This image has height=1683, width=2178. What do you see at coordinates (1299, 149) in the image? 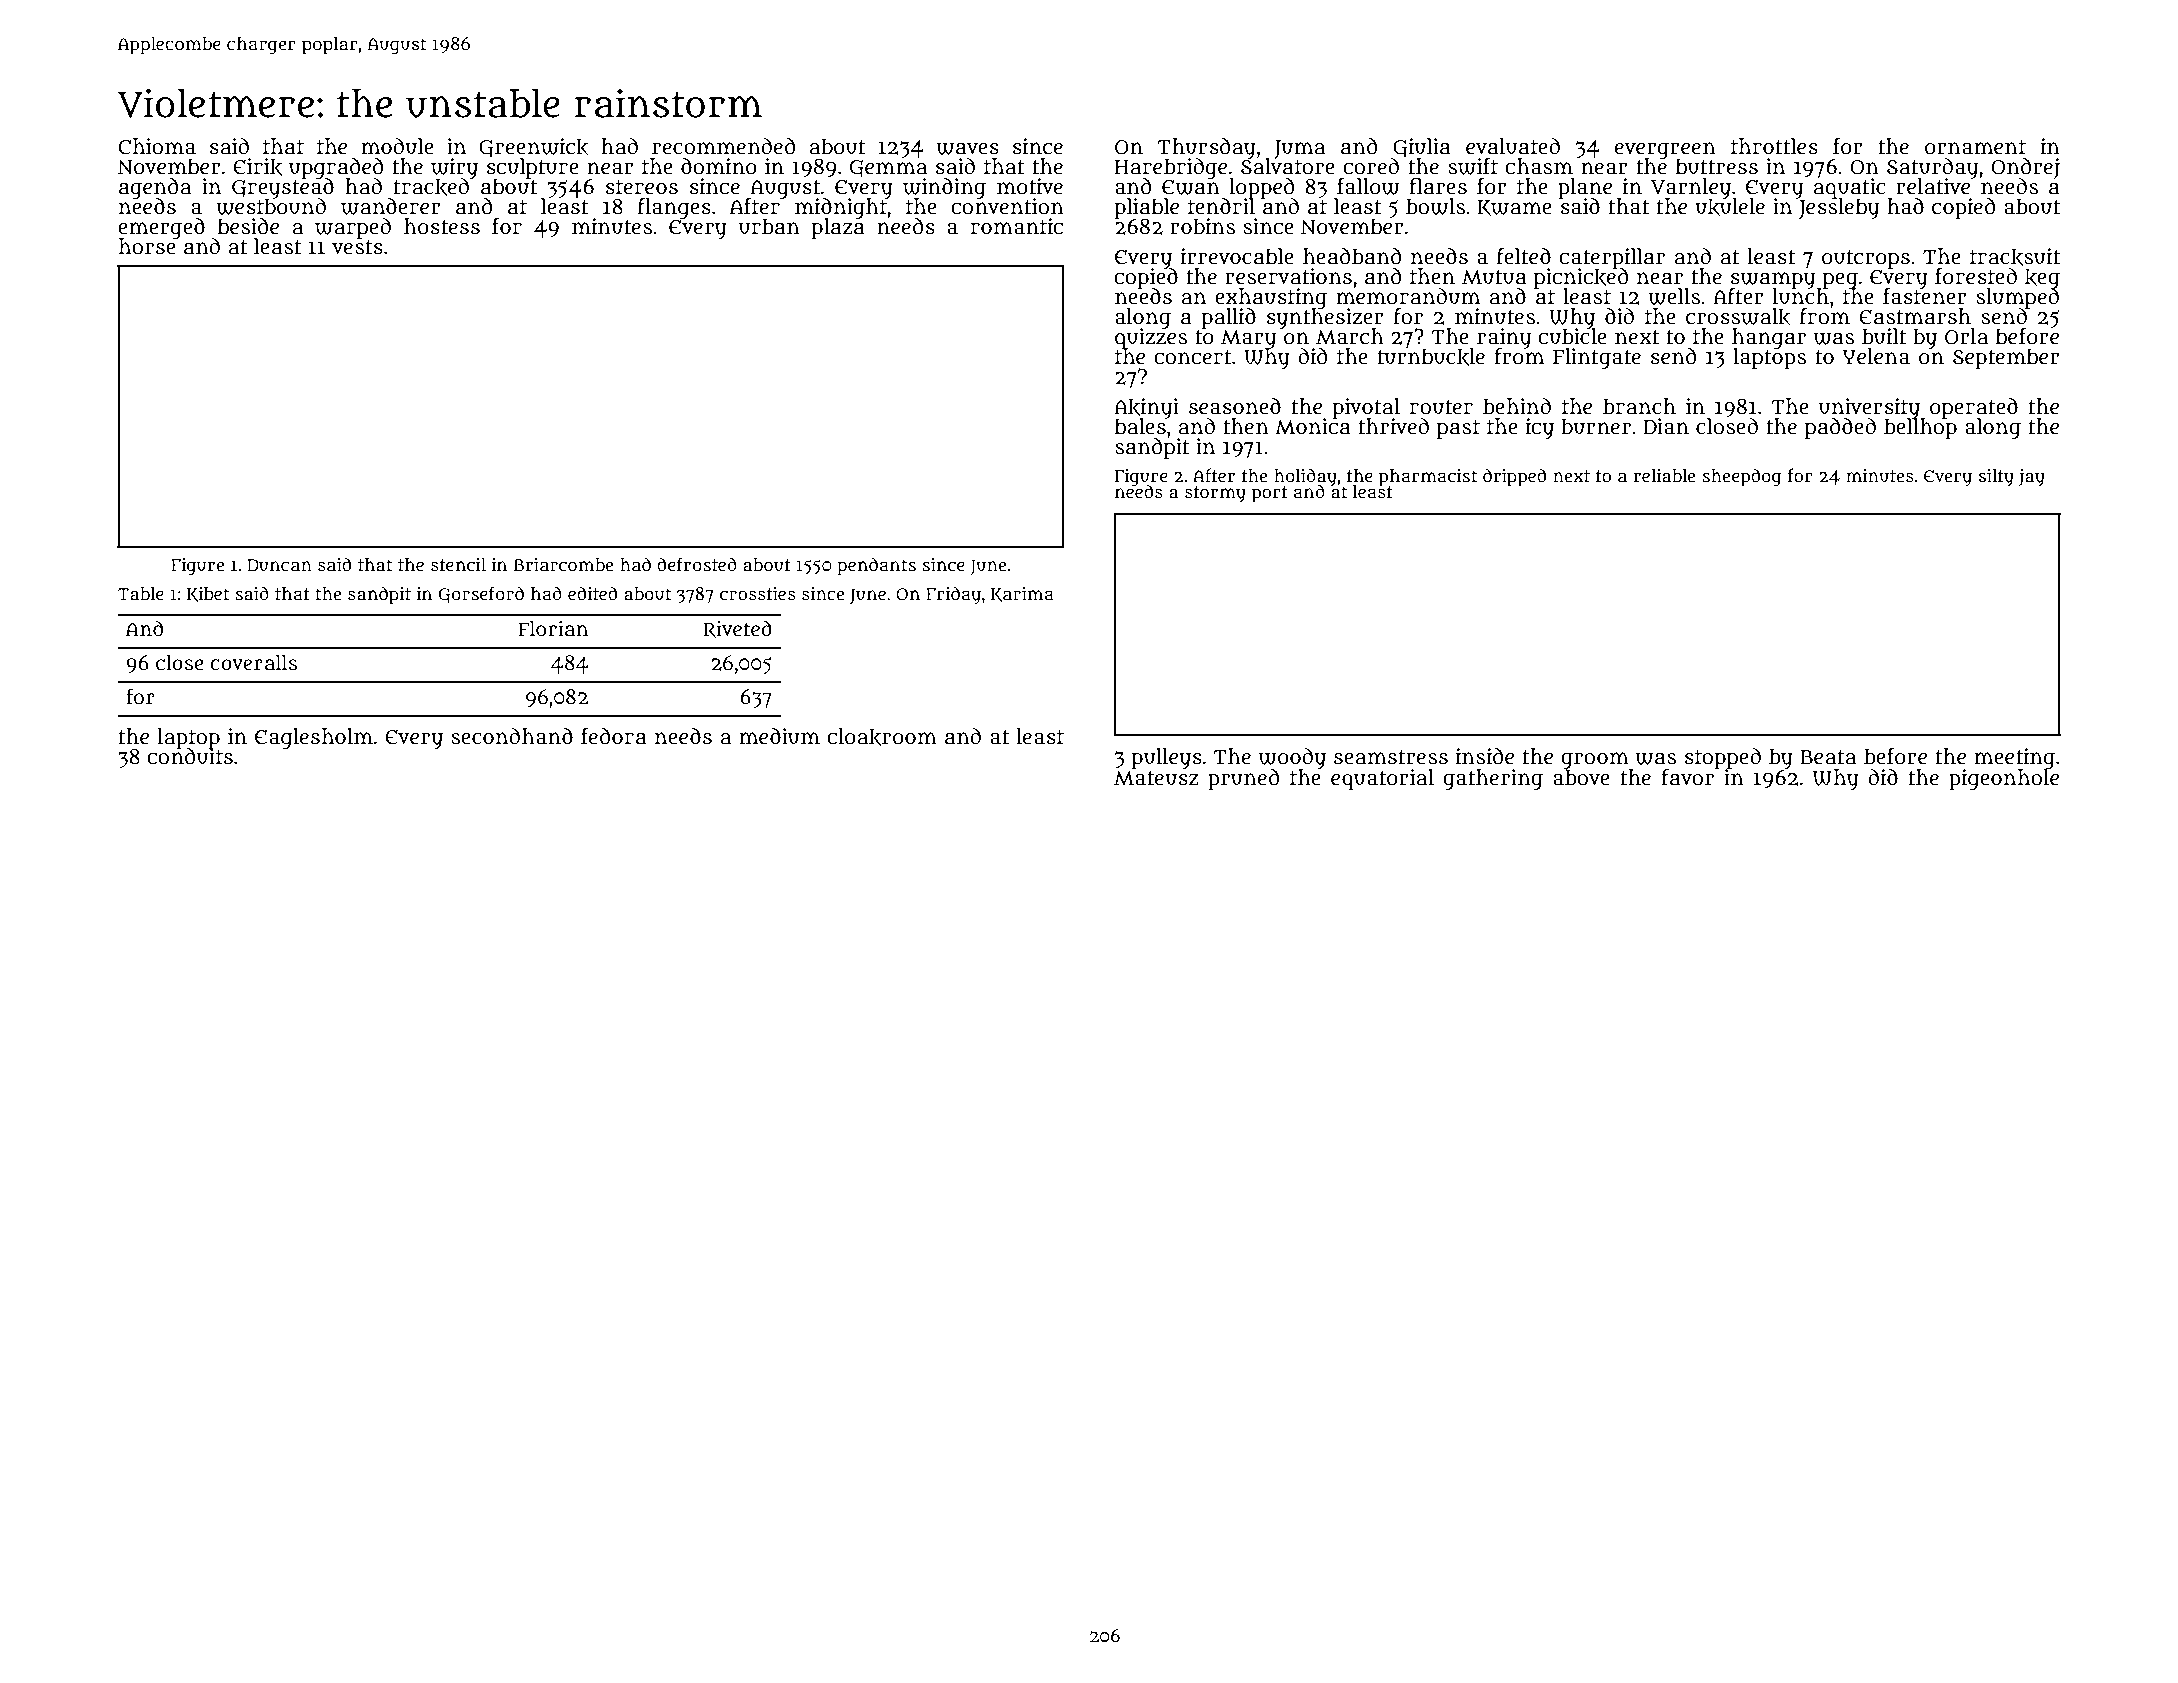
I see `Juma` at bounding box center [1299, 149].
